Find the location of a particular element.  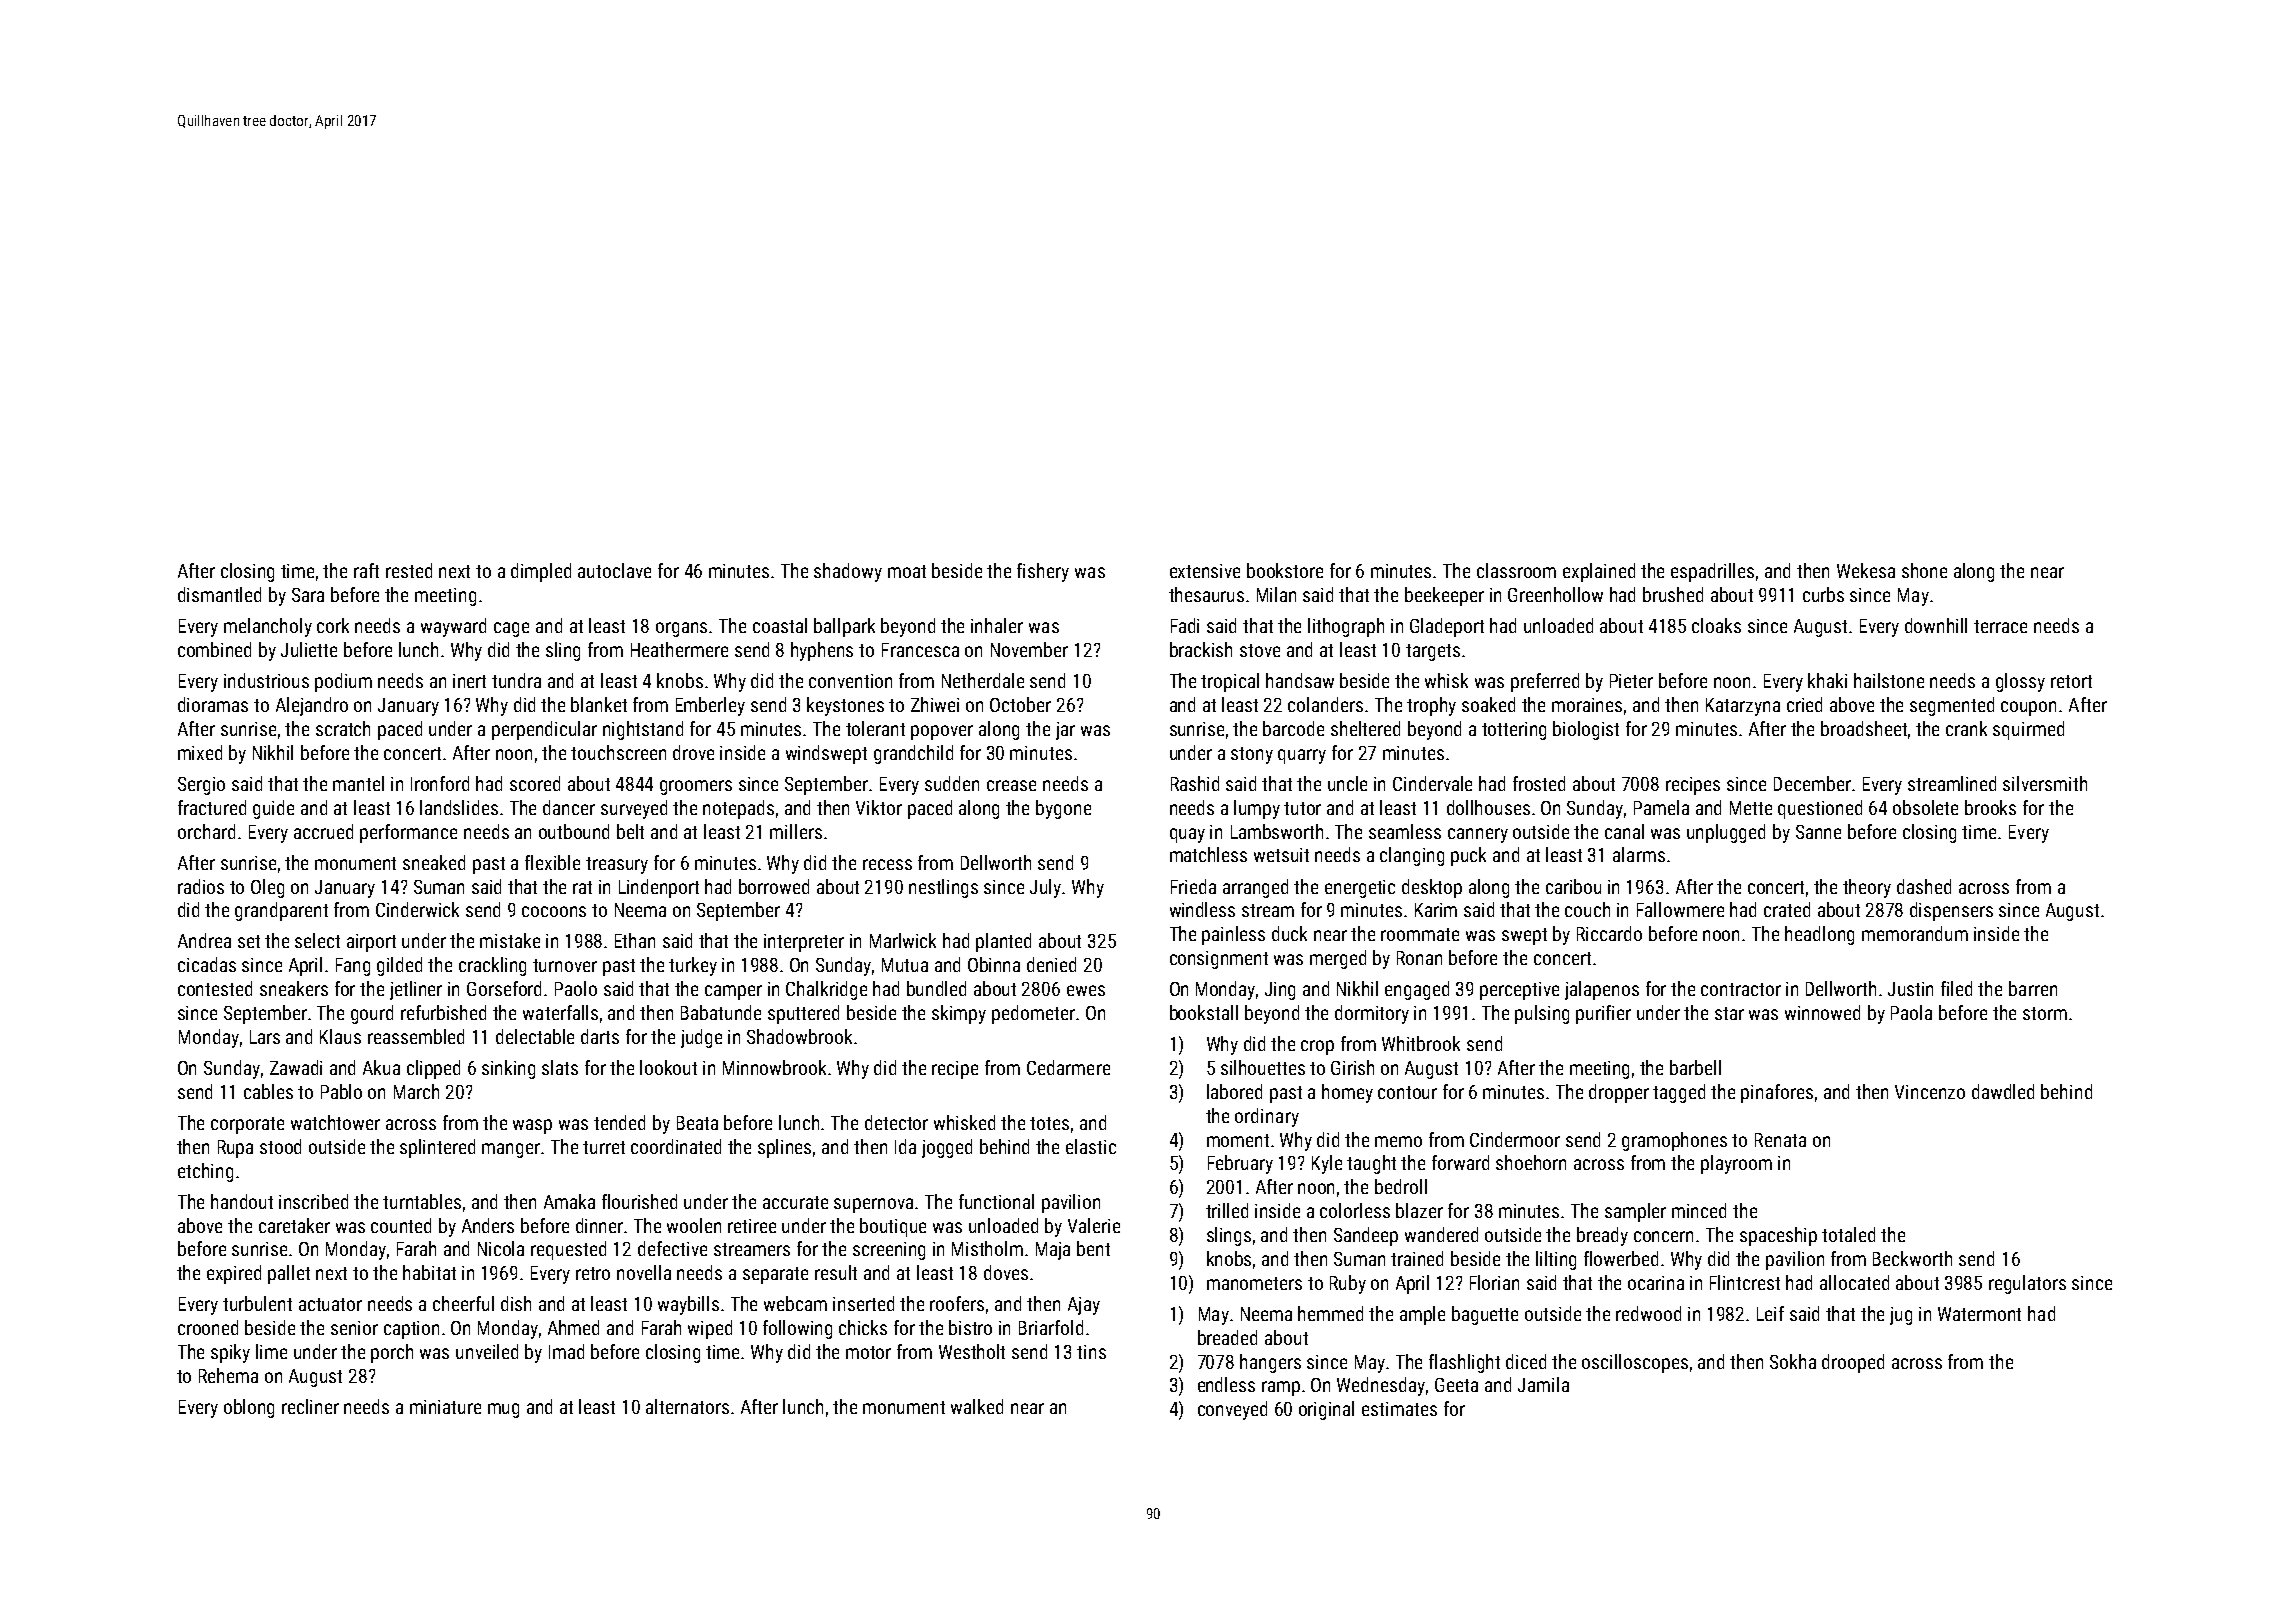

espadrilles is located at coordinates (1712, 572).
